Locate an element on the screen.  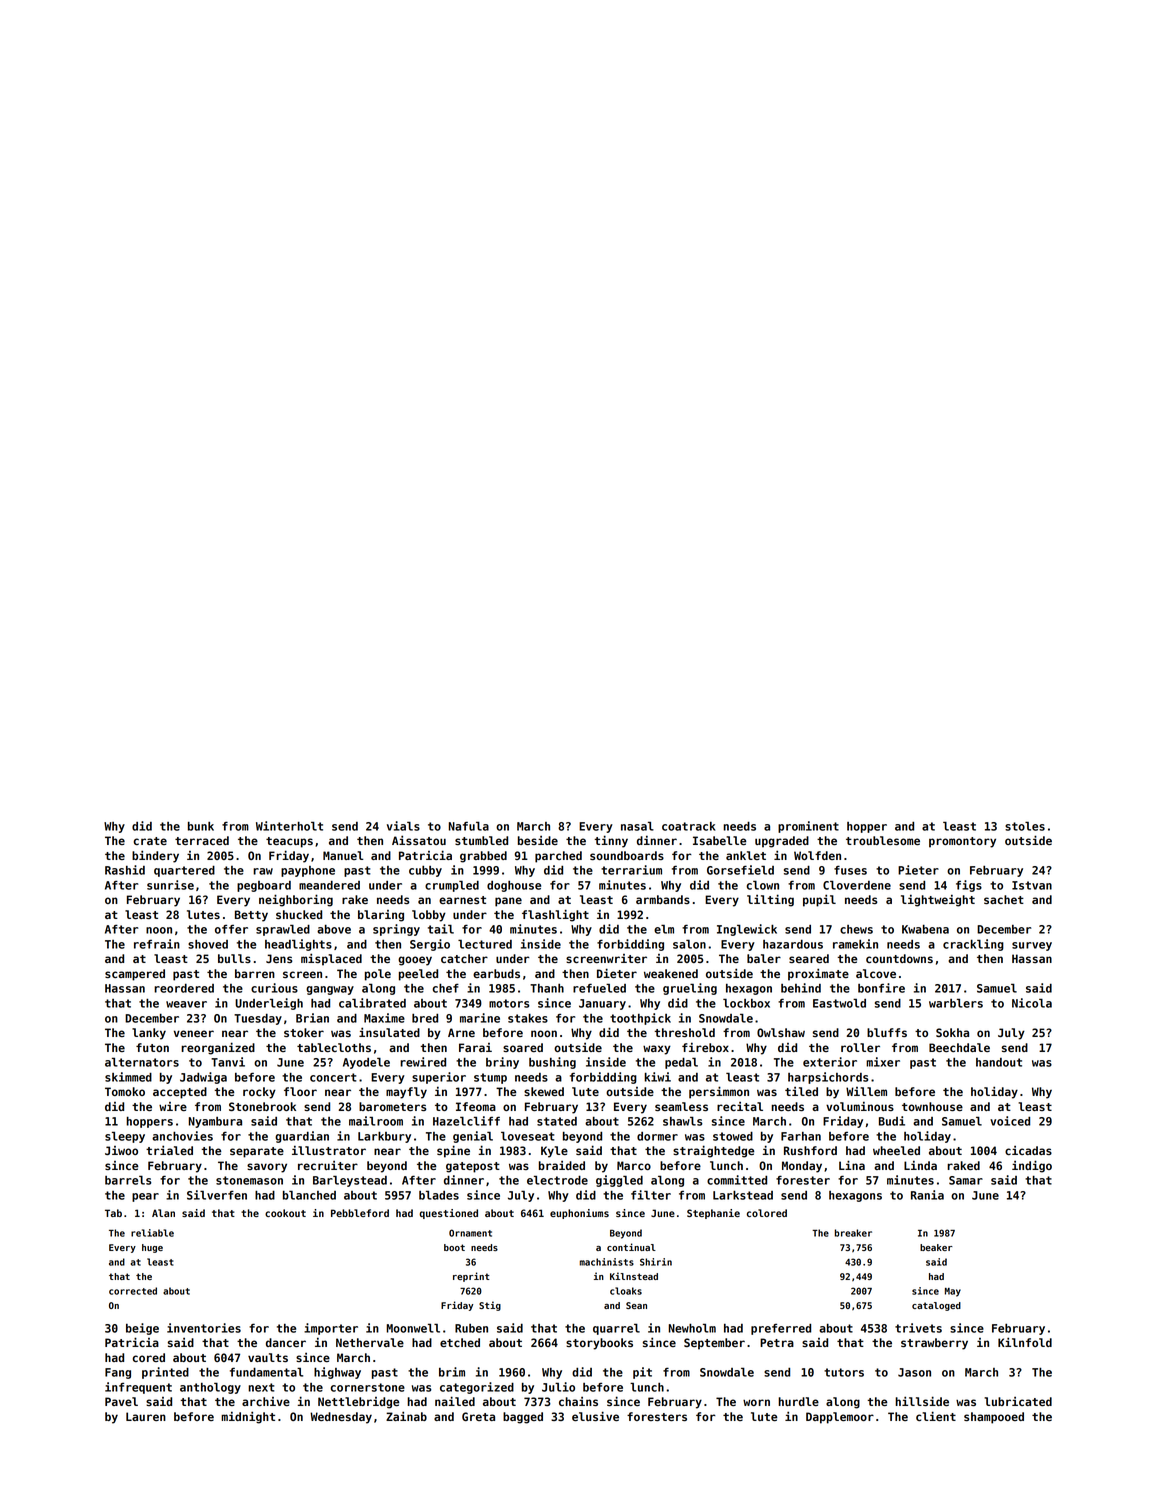
nasal is located at coordinates (637, 826).
